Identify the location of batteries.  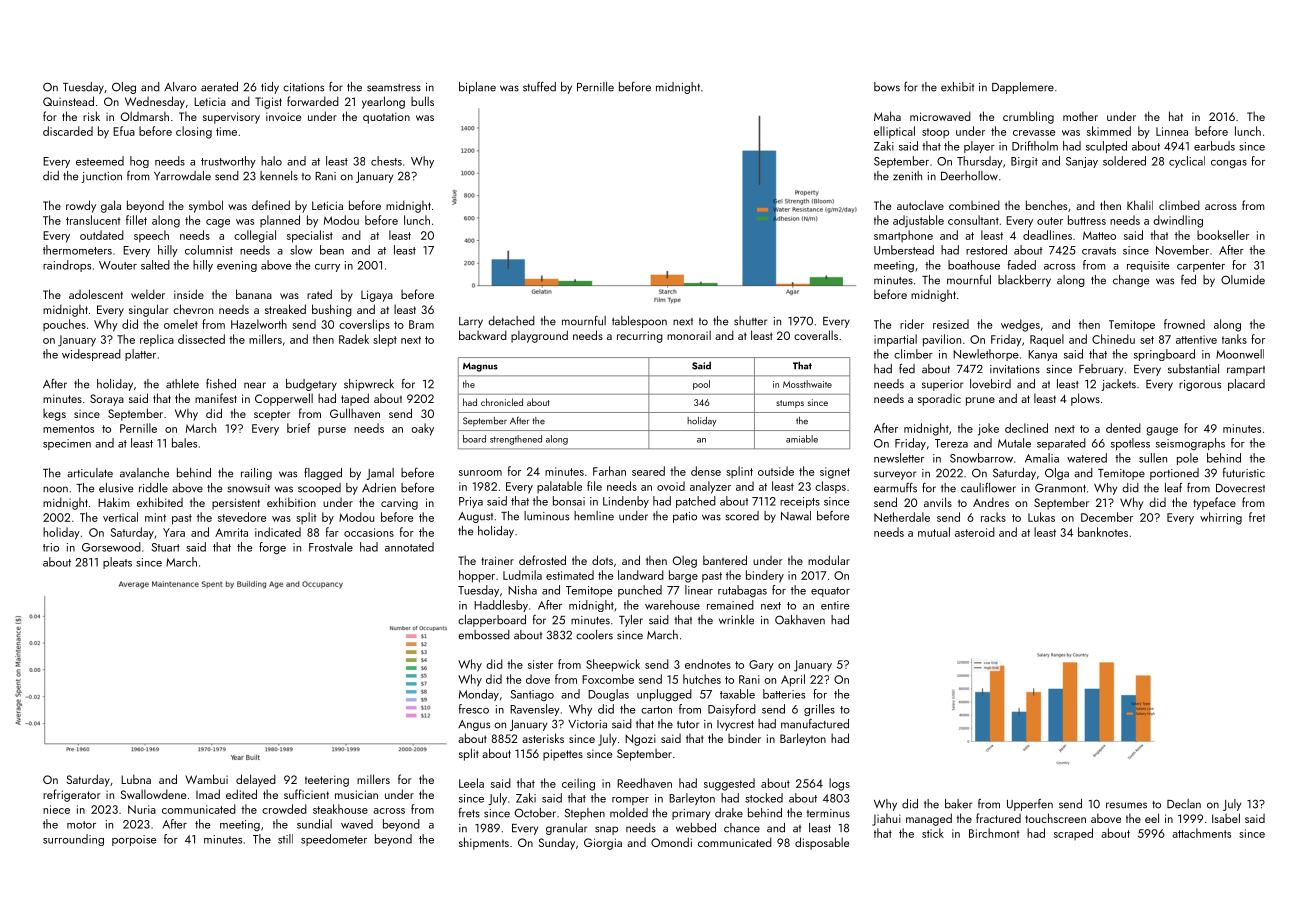
(784, 694).
